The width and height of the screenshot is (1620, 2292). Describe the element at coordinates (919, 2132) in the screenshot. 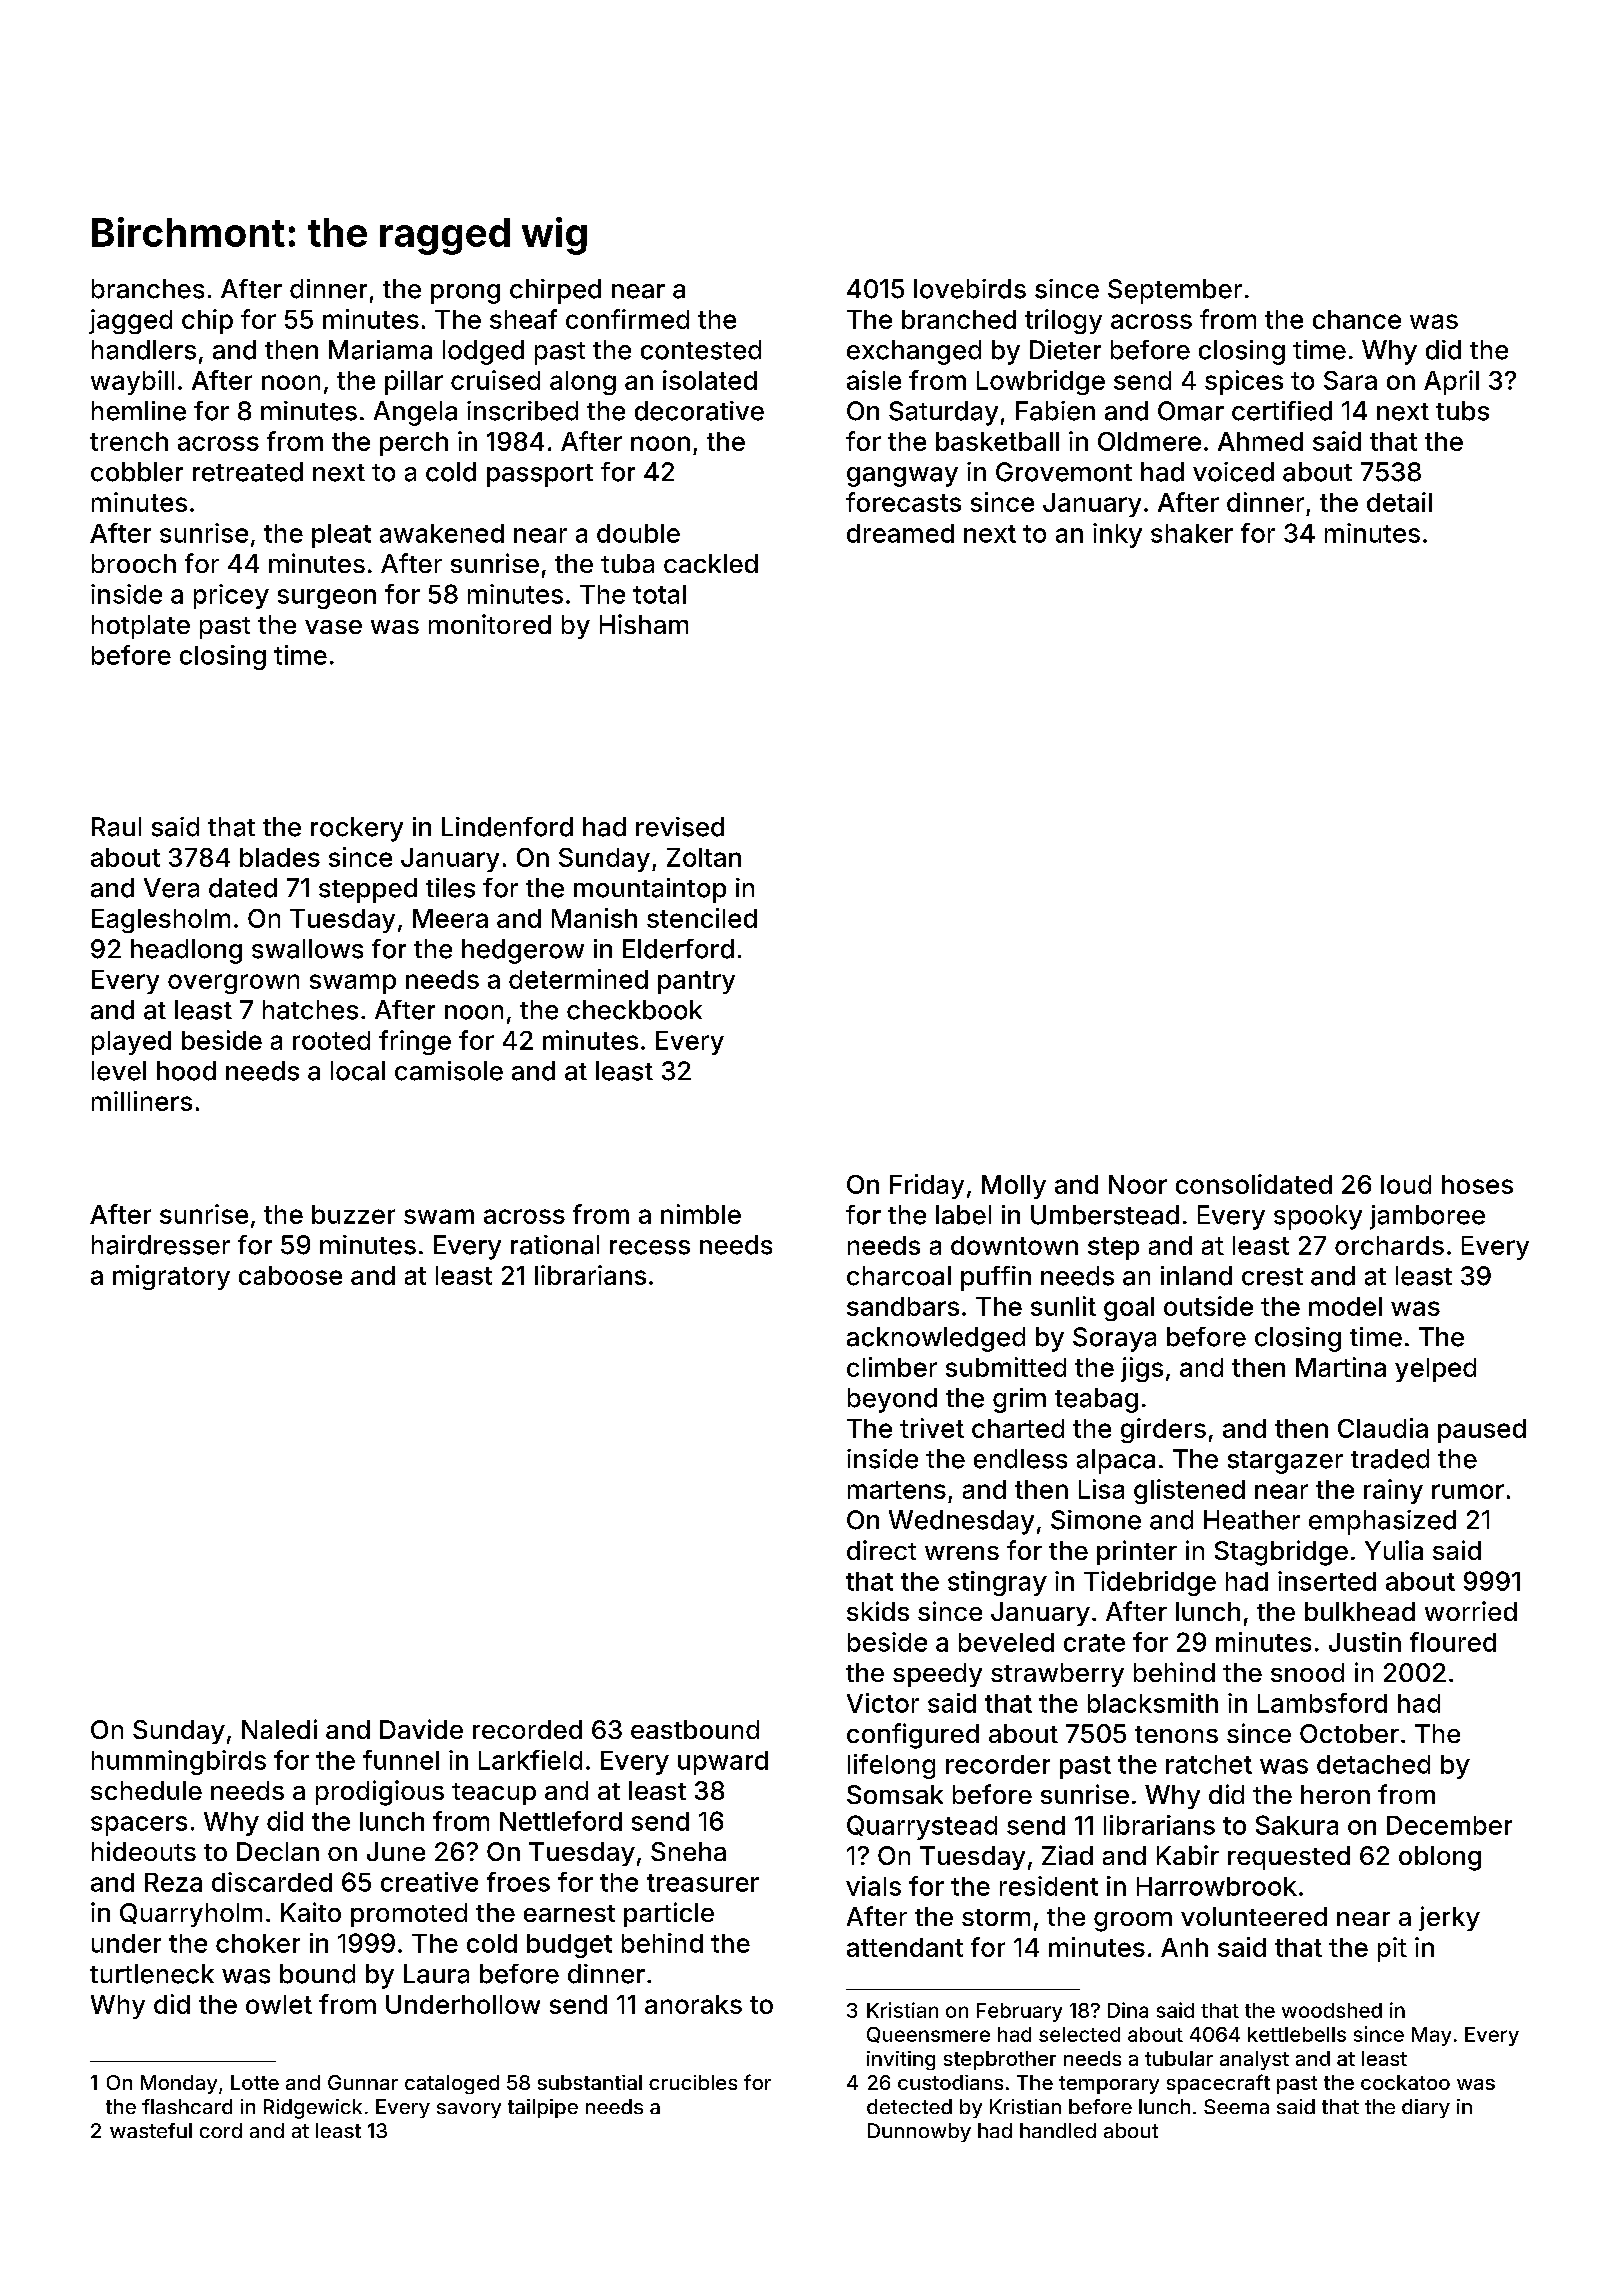

I see `Dunnowby` at that location.
